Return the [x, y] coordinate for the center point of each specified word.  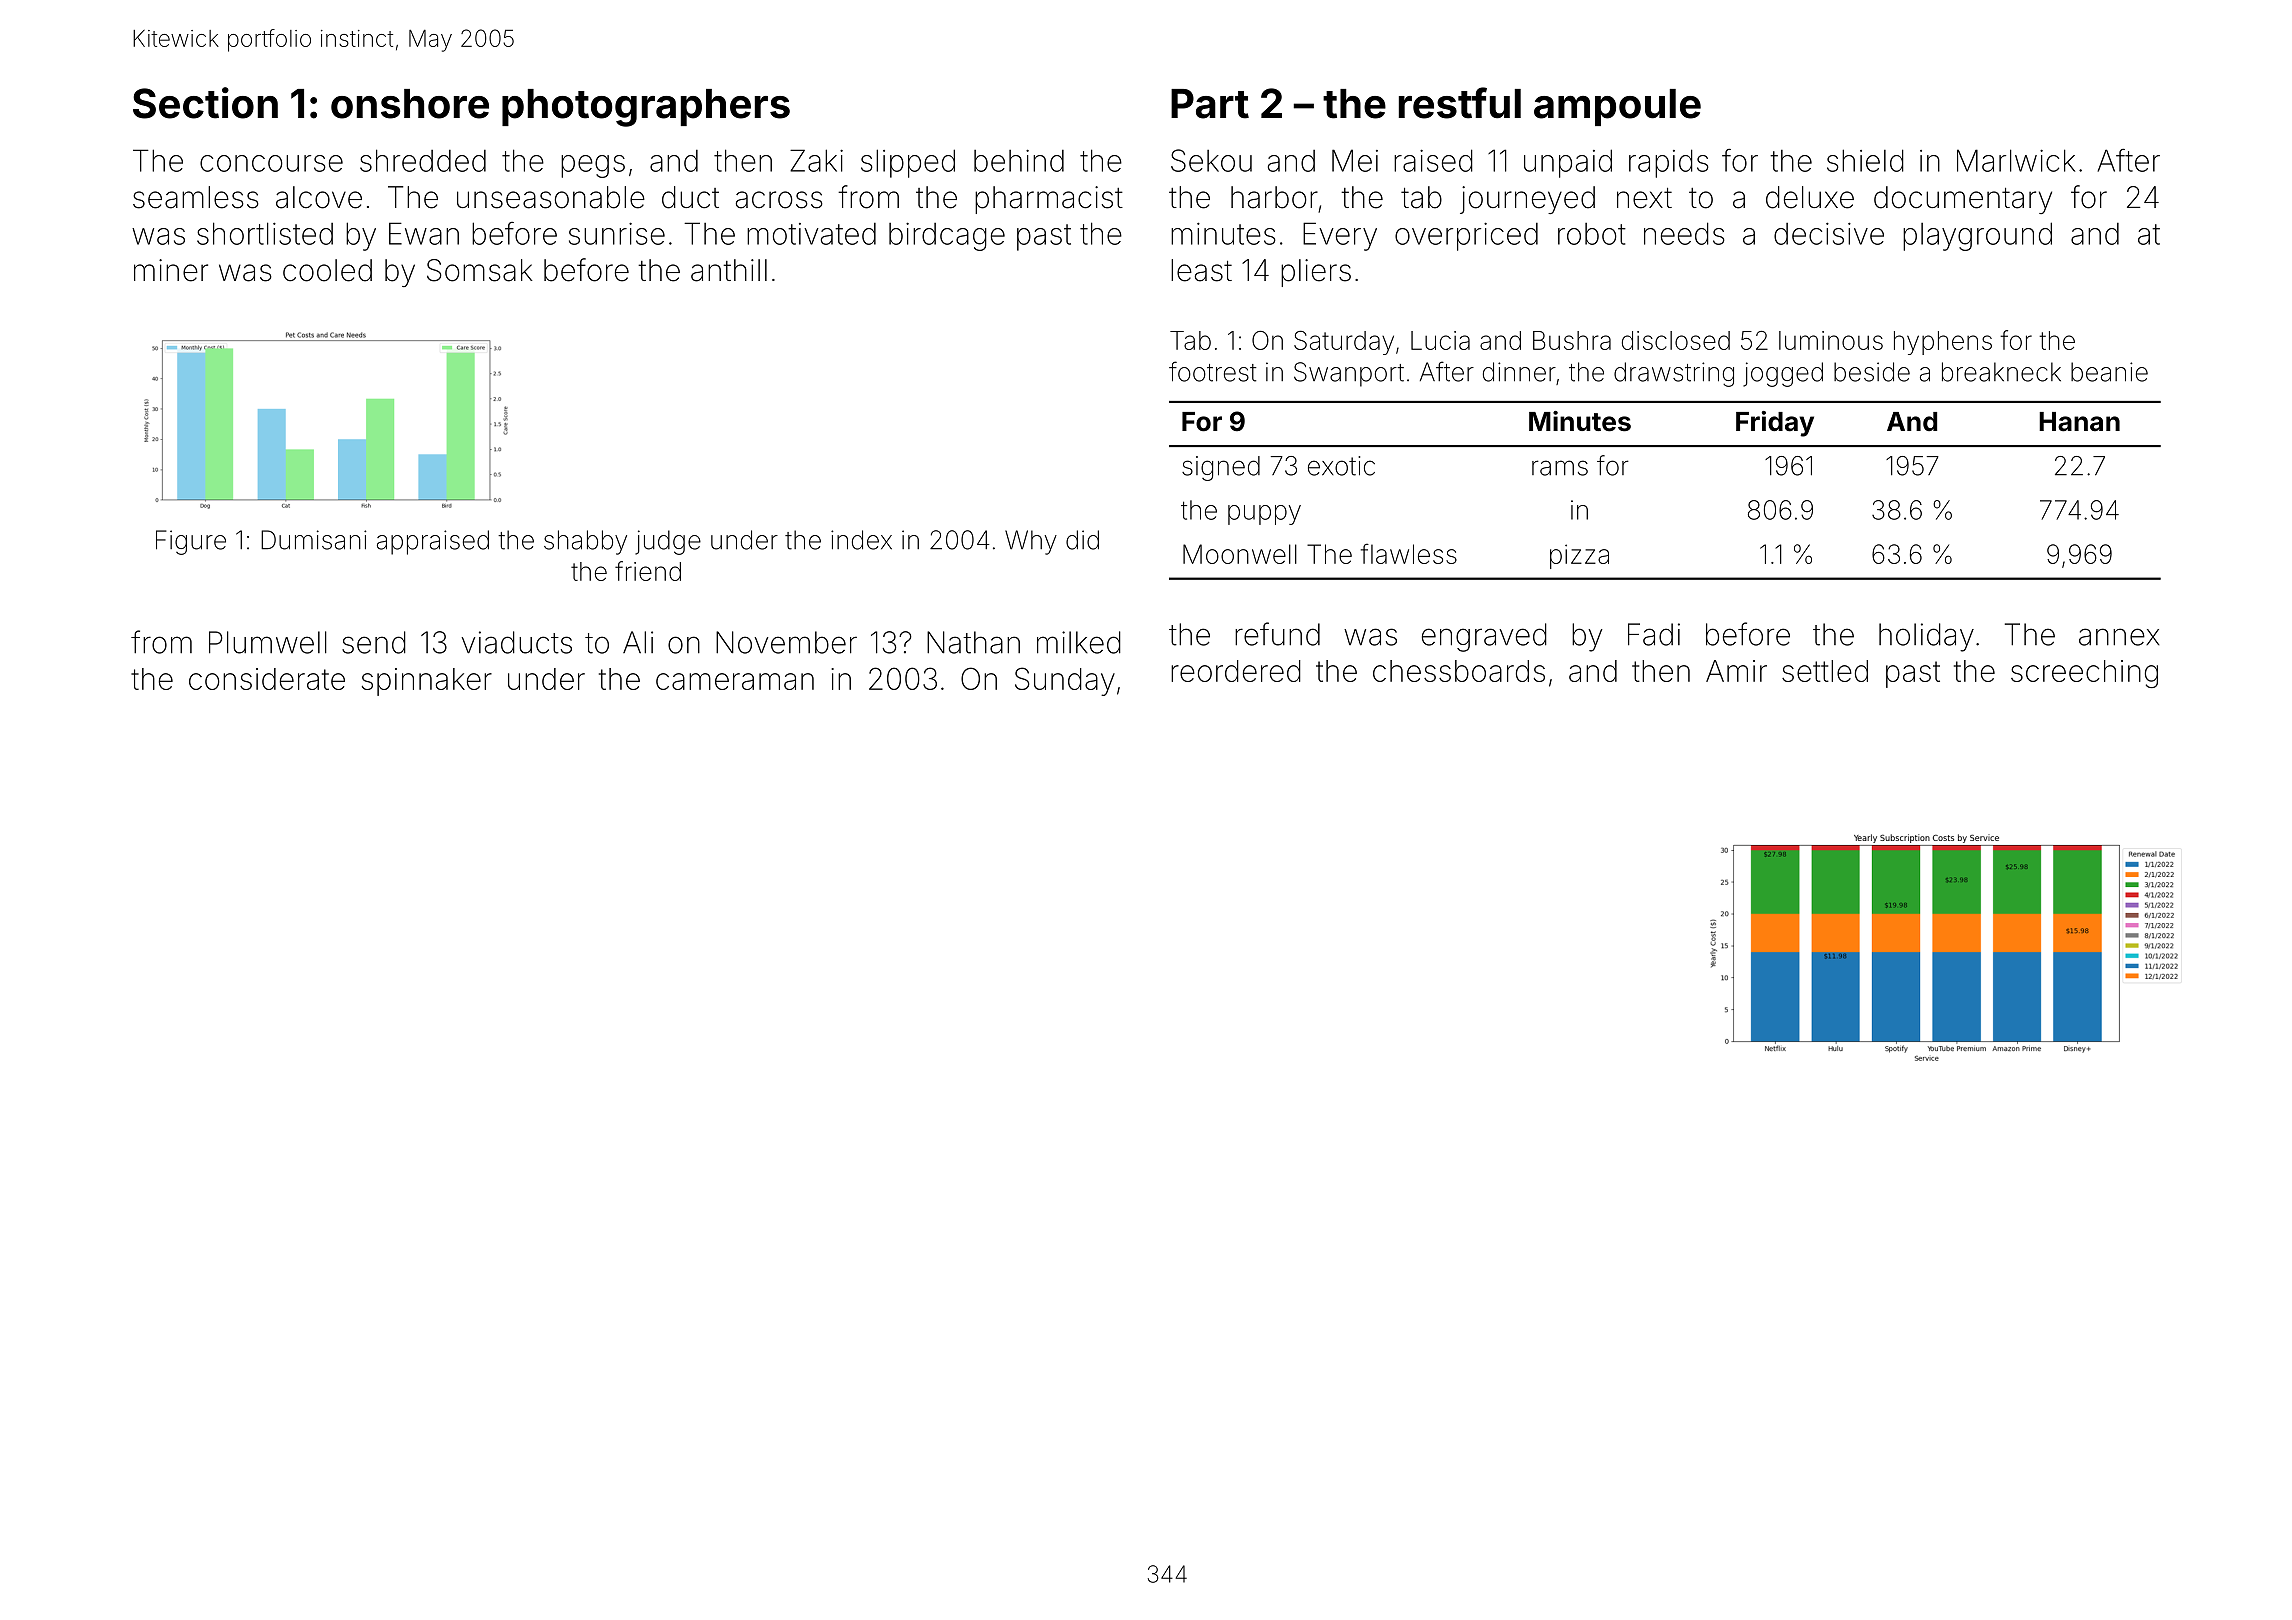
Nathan [973, 642]
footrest [1212, 371]
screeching [2084, 674]
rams [1560, 468]
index [861, 540]
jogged [1783, 374]
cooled [327, 270]
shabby [585, 542]
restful [1460, 103]
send [374, 642]
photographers [646, 108]
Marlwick [2016, 160]
